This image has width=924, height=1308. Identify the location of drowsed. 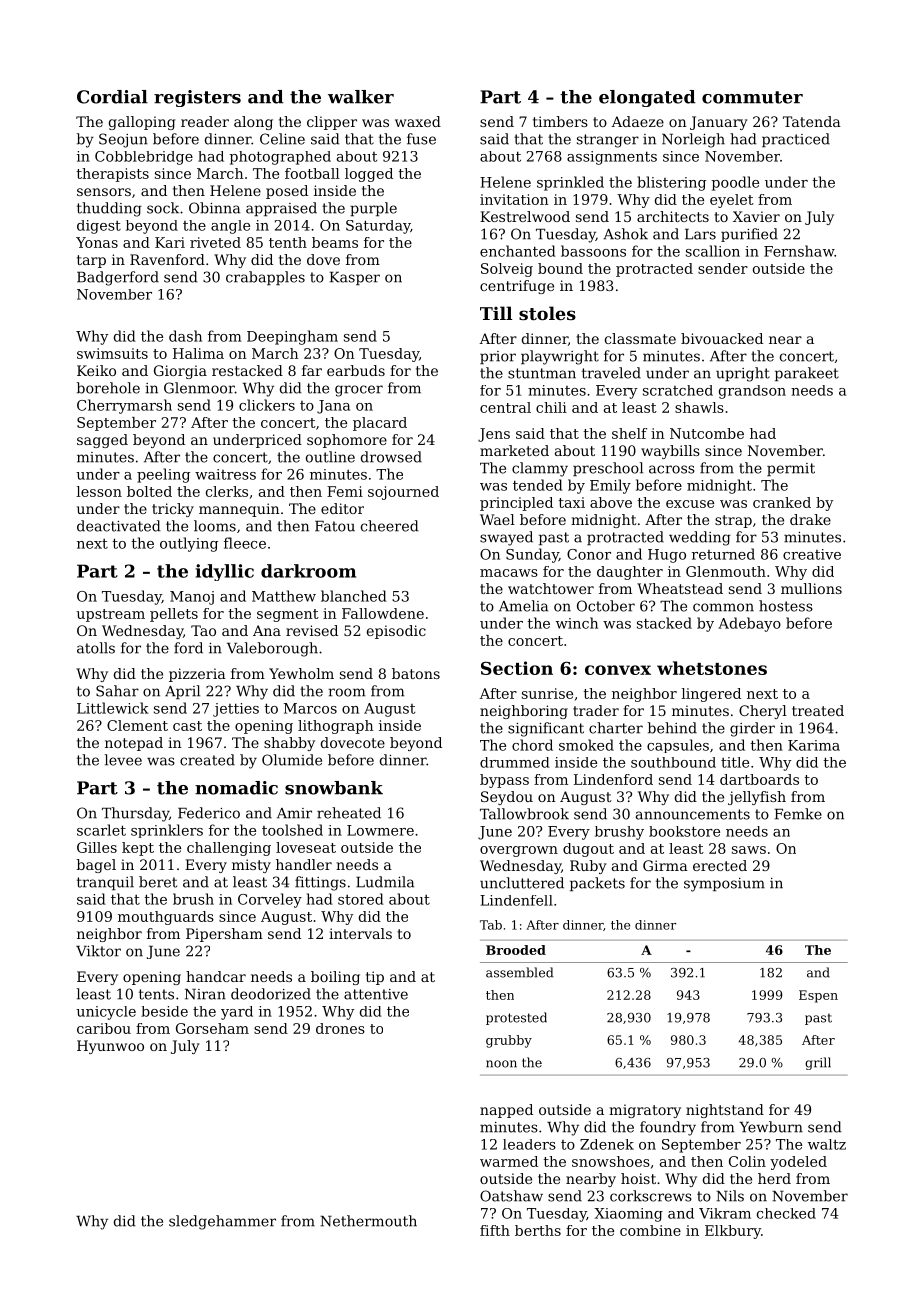
(391, 457).
